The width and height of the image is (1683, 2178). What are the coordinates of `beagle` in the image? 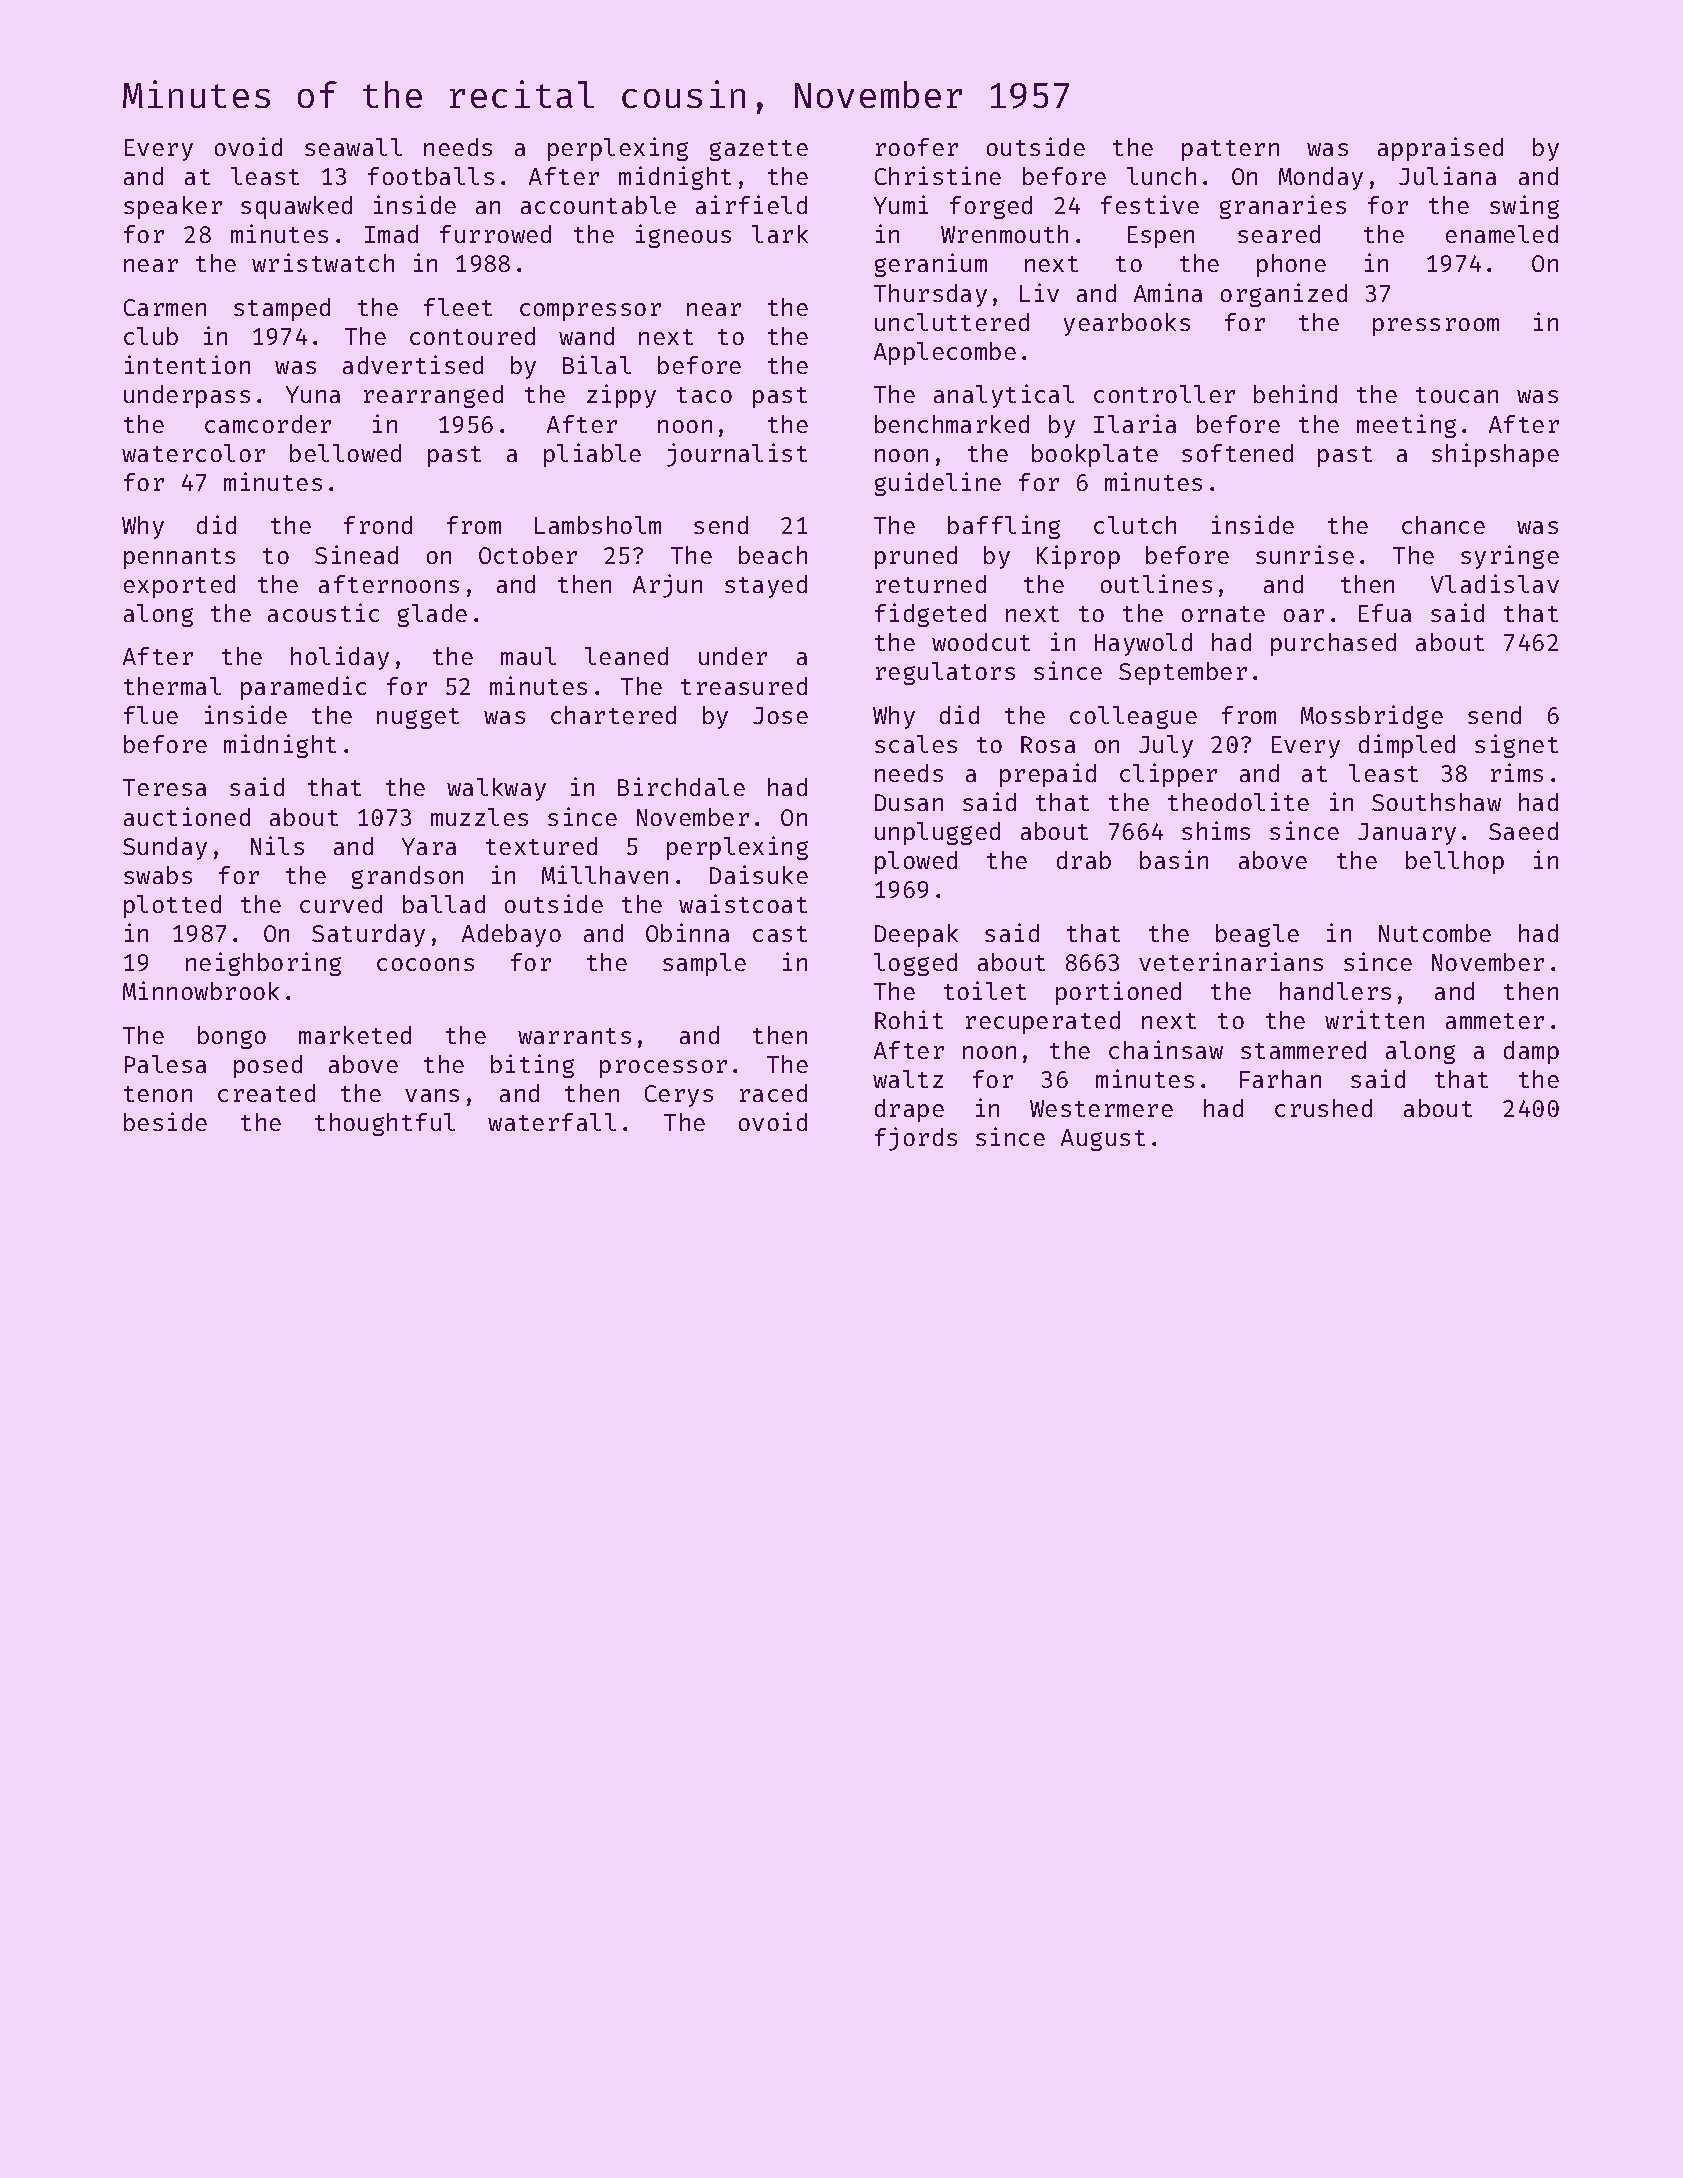 It's located at (1257, 935).
